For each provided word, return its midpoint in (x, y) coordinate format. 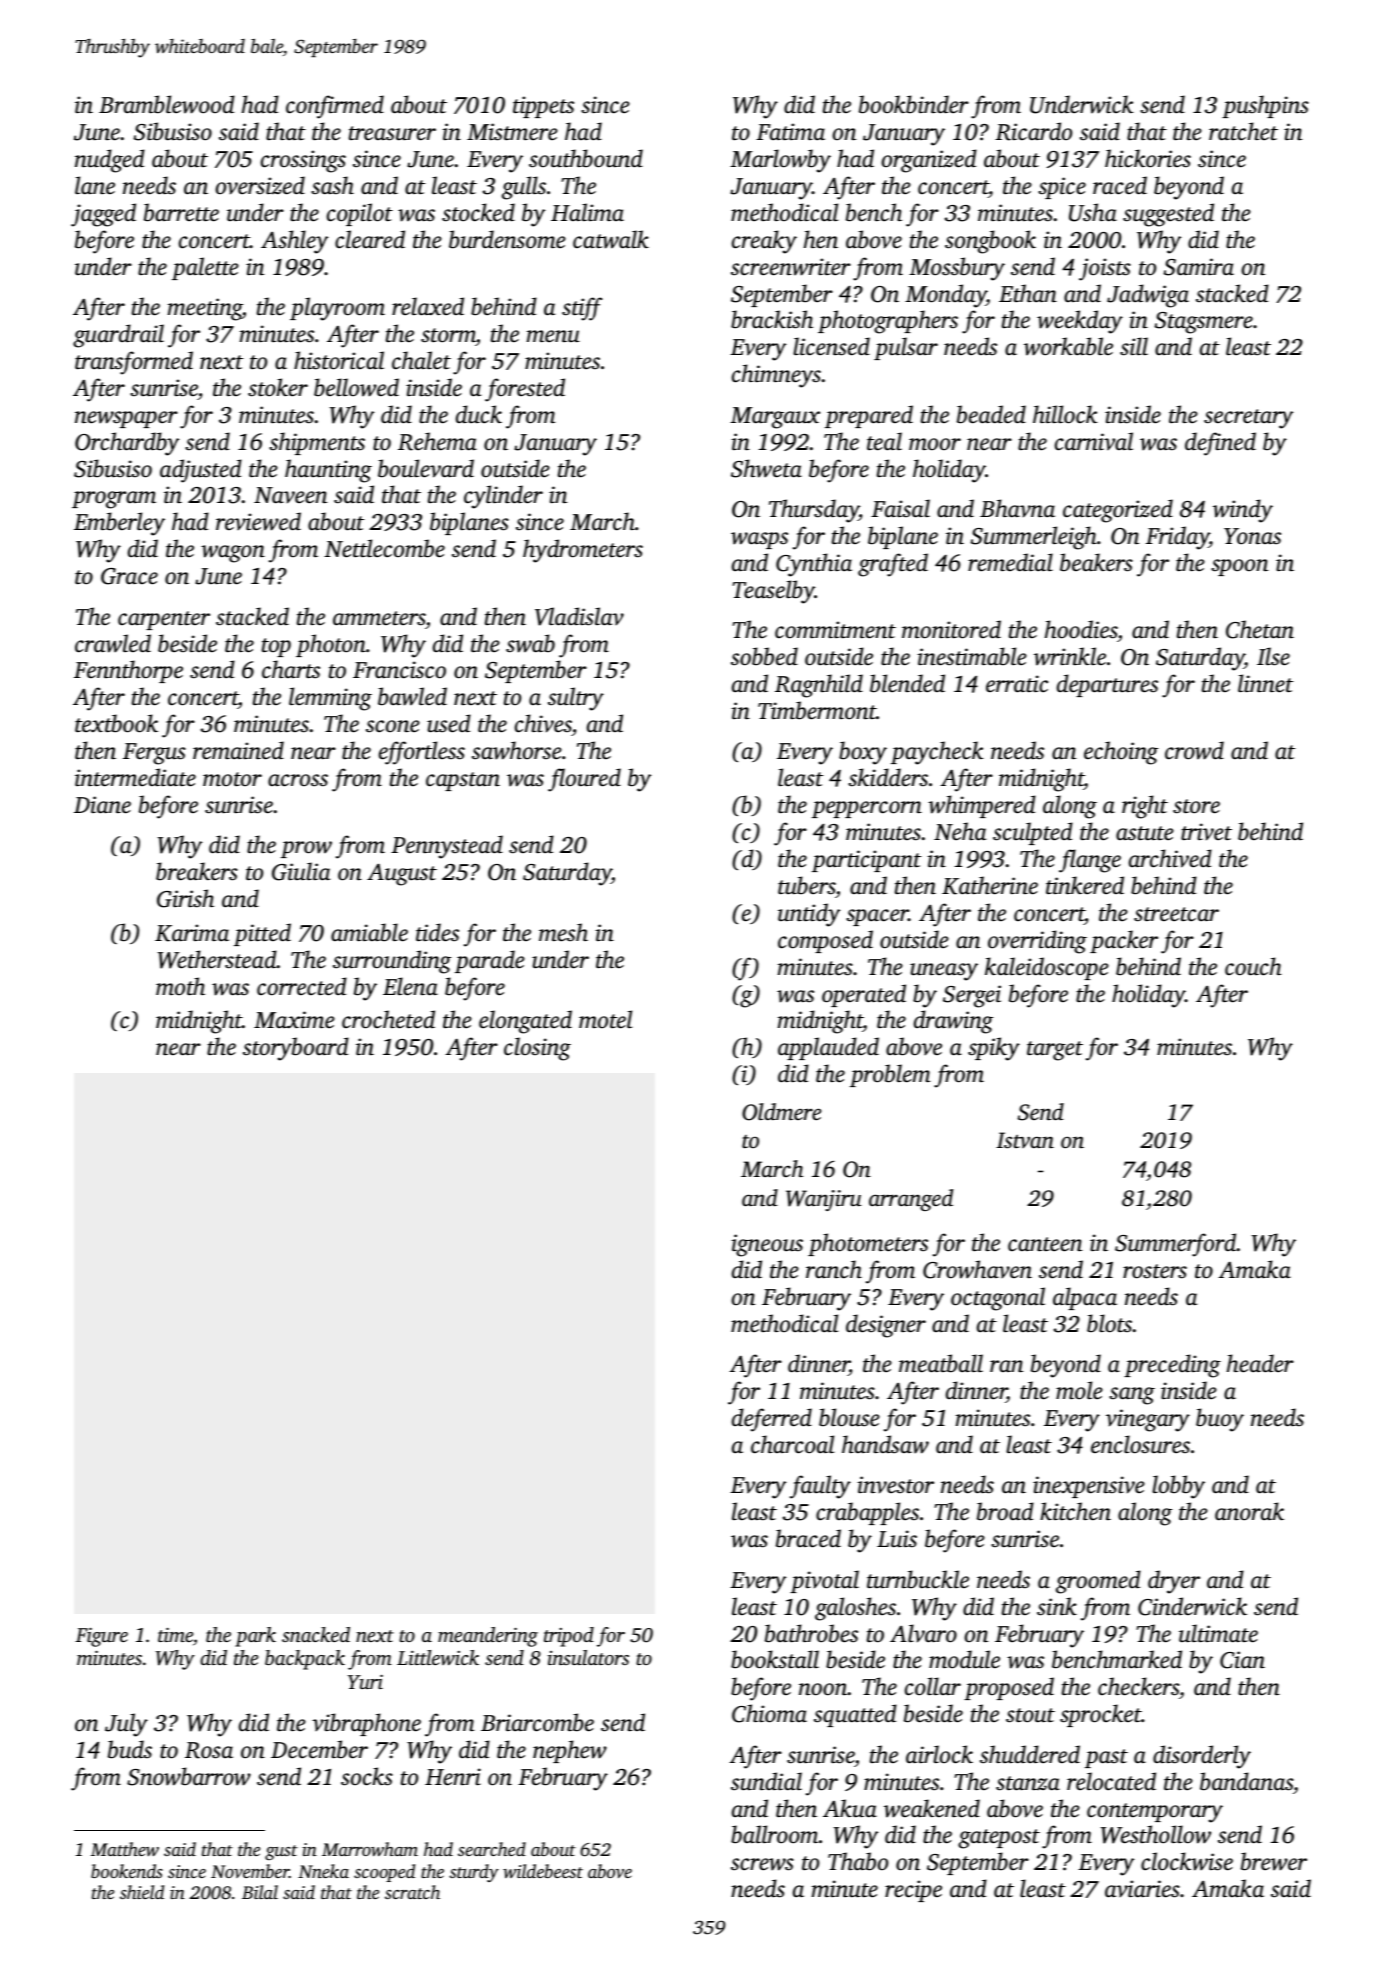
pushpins (1265, 106)
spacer (877, 917)
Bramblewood (167, 104)
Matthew (125, 1849)
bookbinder (914, 104)
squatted (855, 1715)
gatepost (999, 1839)
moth (180, 986)
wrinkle (1070, 656)
